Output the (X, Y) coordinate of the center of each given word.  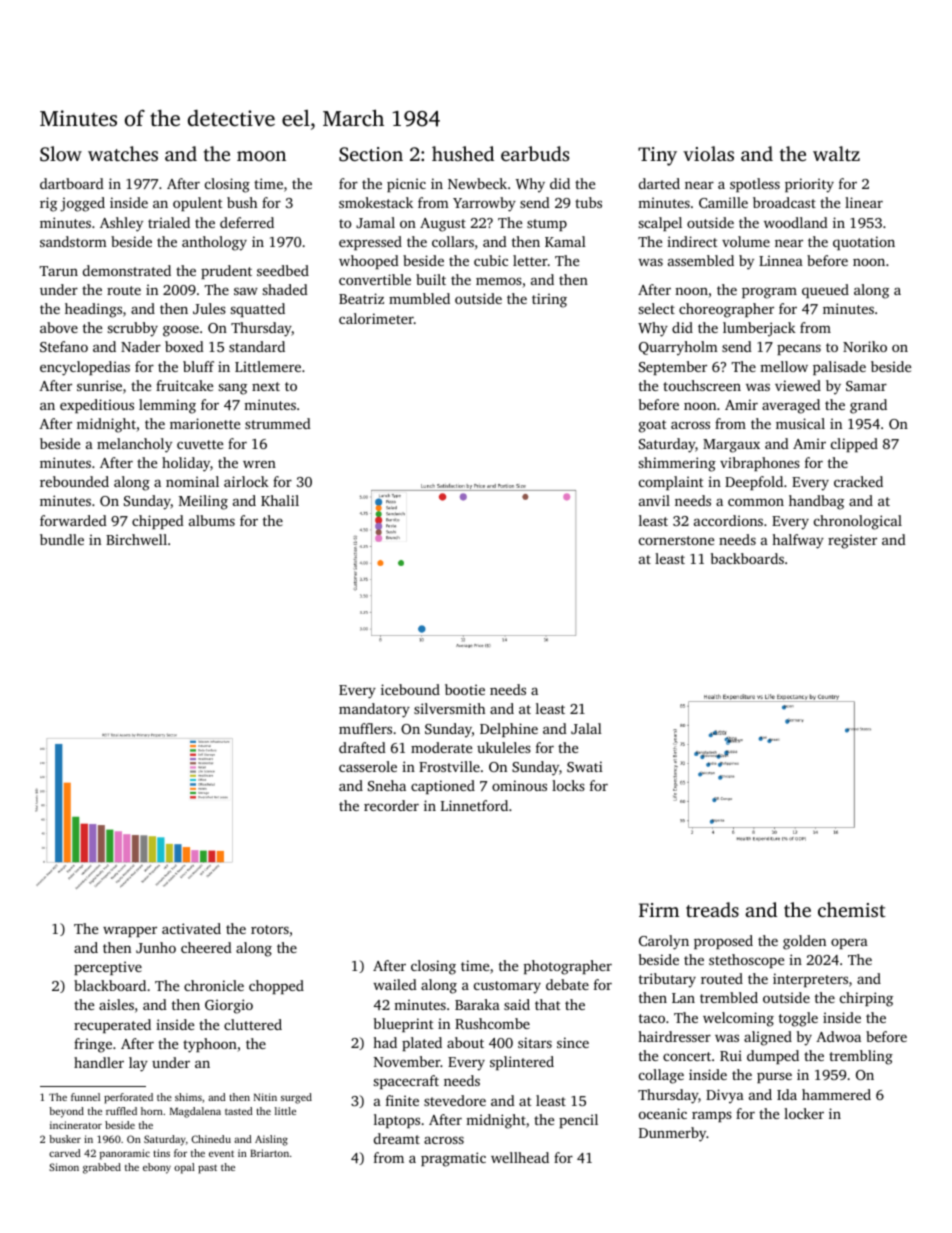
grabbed (102, 1168)
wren (259, 464)
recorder (391, 805)
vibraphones (760, 464)
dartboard (72, 183)
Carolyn (664, 942)
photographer (568, 967)
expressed (370, 243)
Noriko (865, 346)
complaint (671, 483)
